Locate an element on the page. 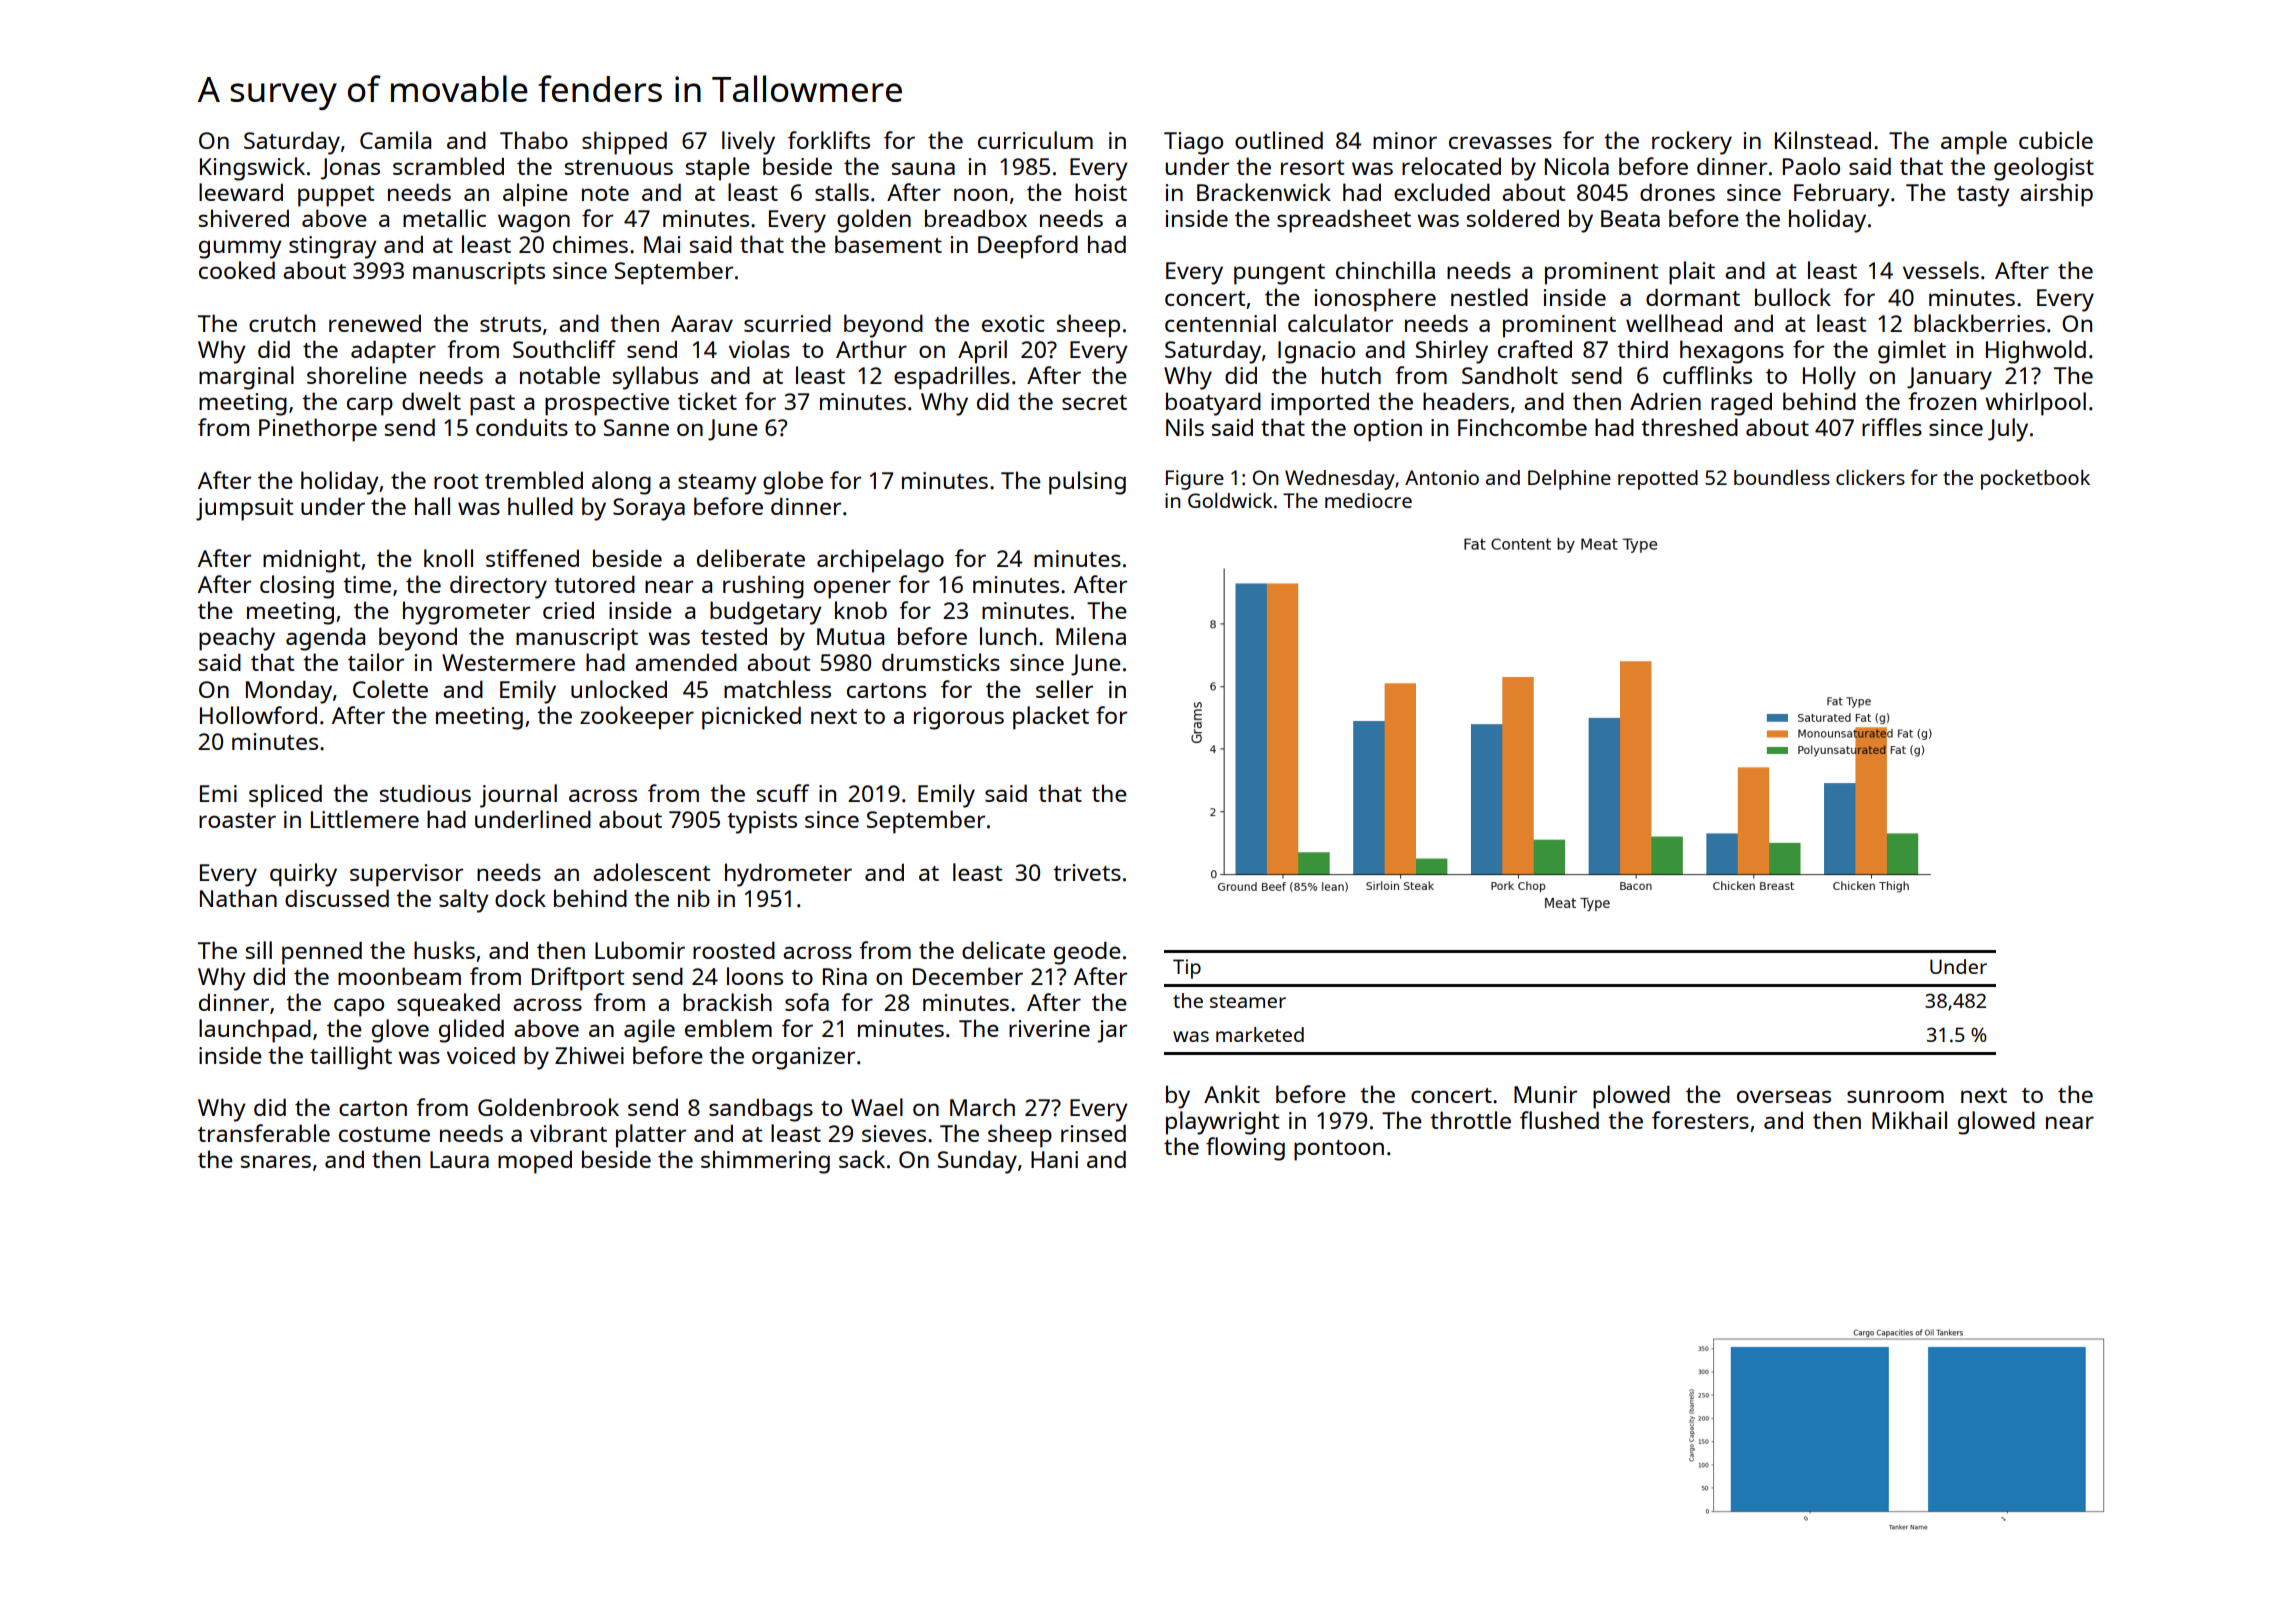  Milena is located at coordinates (1091, 636).
